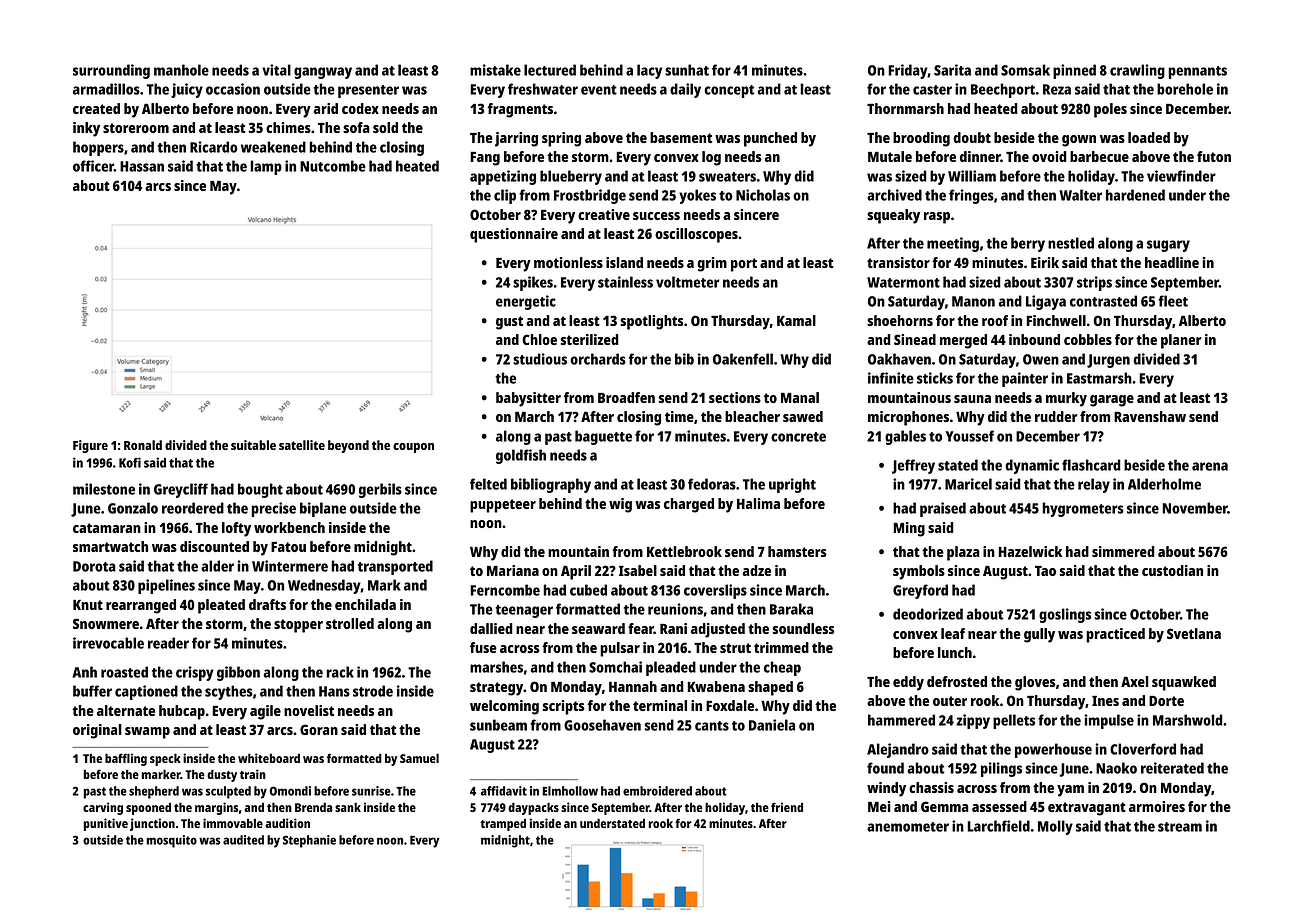 Image resolution: width=1308 pixels, height=924 pixels. What do you see at coordinates (1194, 633) in the screenshot?
I see `Svetlana` at bounding box center [1194, 633].
